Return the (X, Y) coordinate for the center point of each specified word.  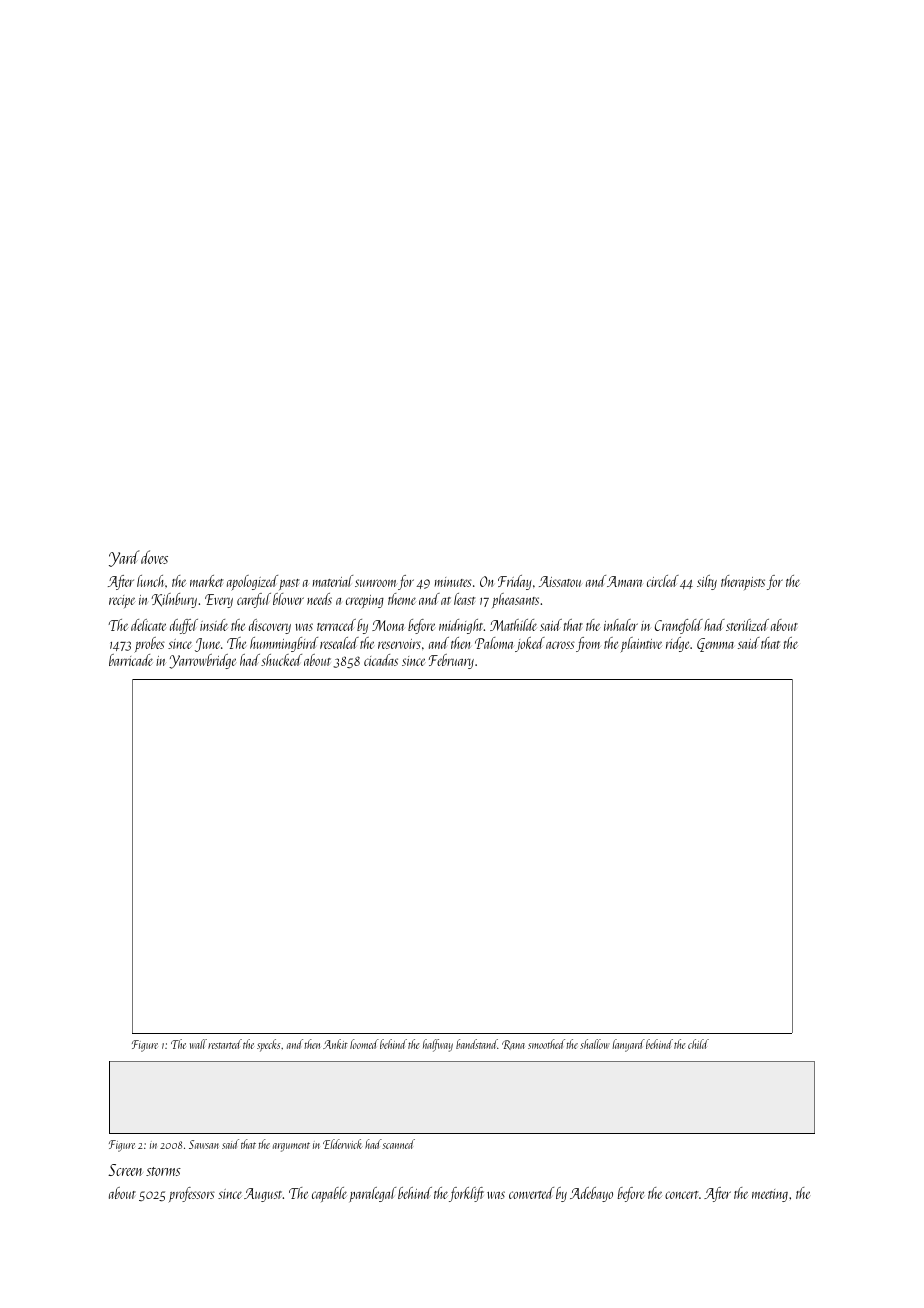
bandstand (477, 1044)
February (451, 661)
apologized (252, 583)
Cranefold (679, 626)
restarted (225, 1044)
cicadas (381, 660)
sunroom (376, 583)
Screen (125, 1170)
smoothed (546, 1044)
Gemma (715, 645)
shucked (281, 660)
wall (198, 1044)
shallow (595, 1044)
